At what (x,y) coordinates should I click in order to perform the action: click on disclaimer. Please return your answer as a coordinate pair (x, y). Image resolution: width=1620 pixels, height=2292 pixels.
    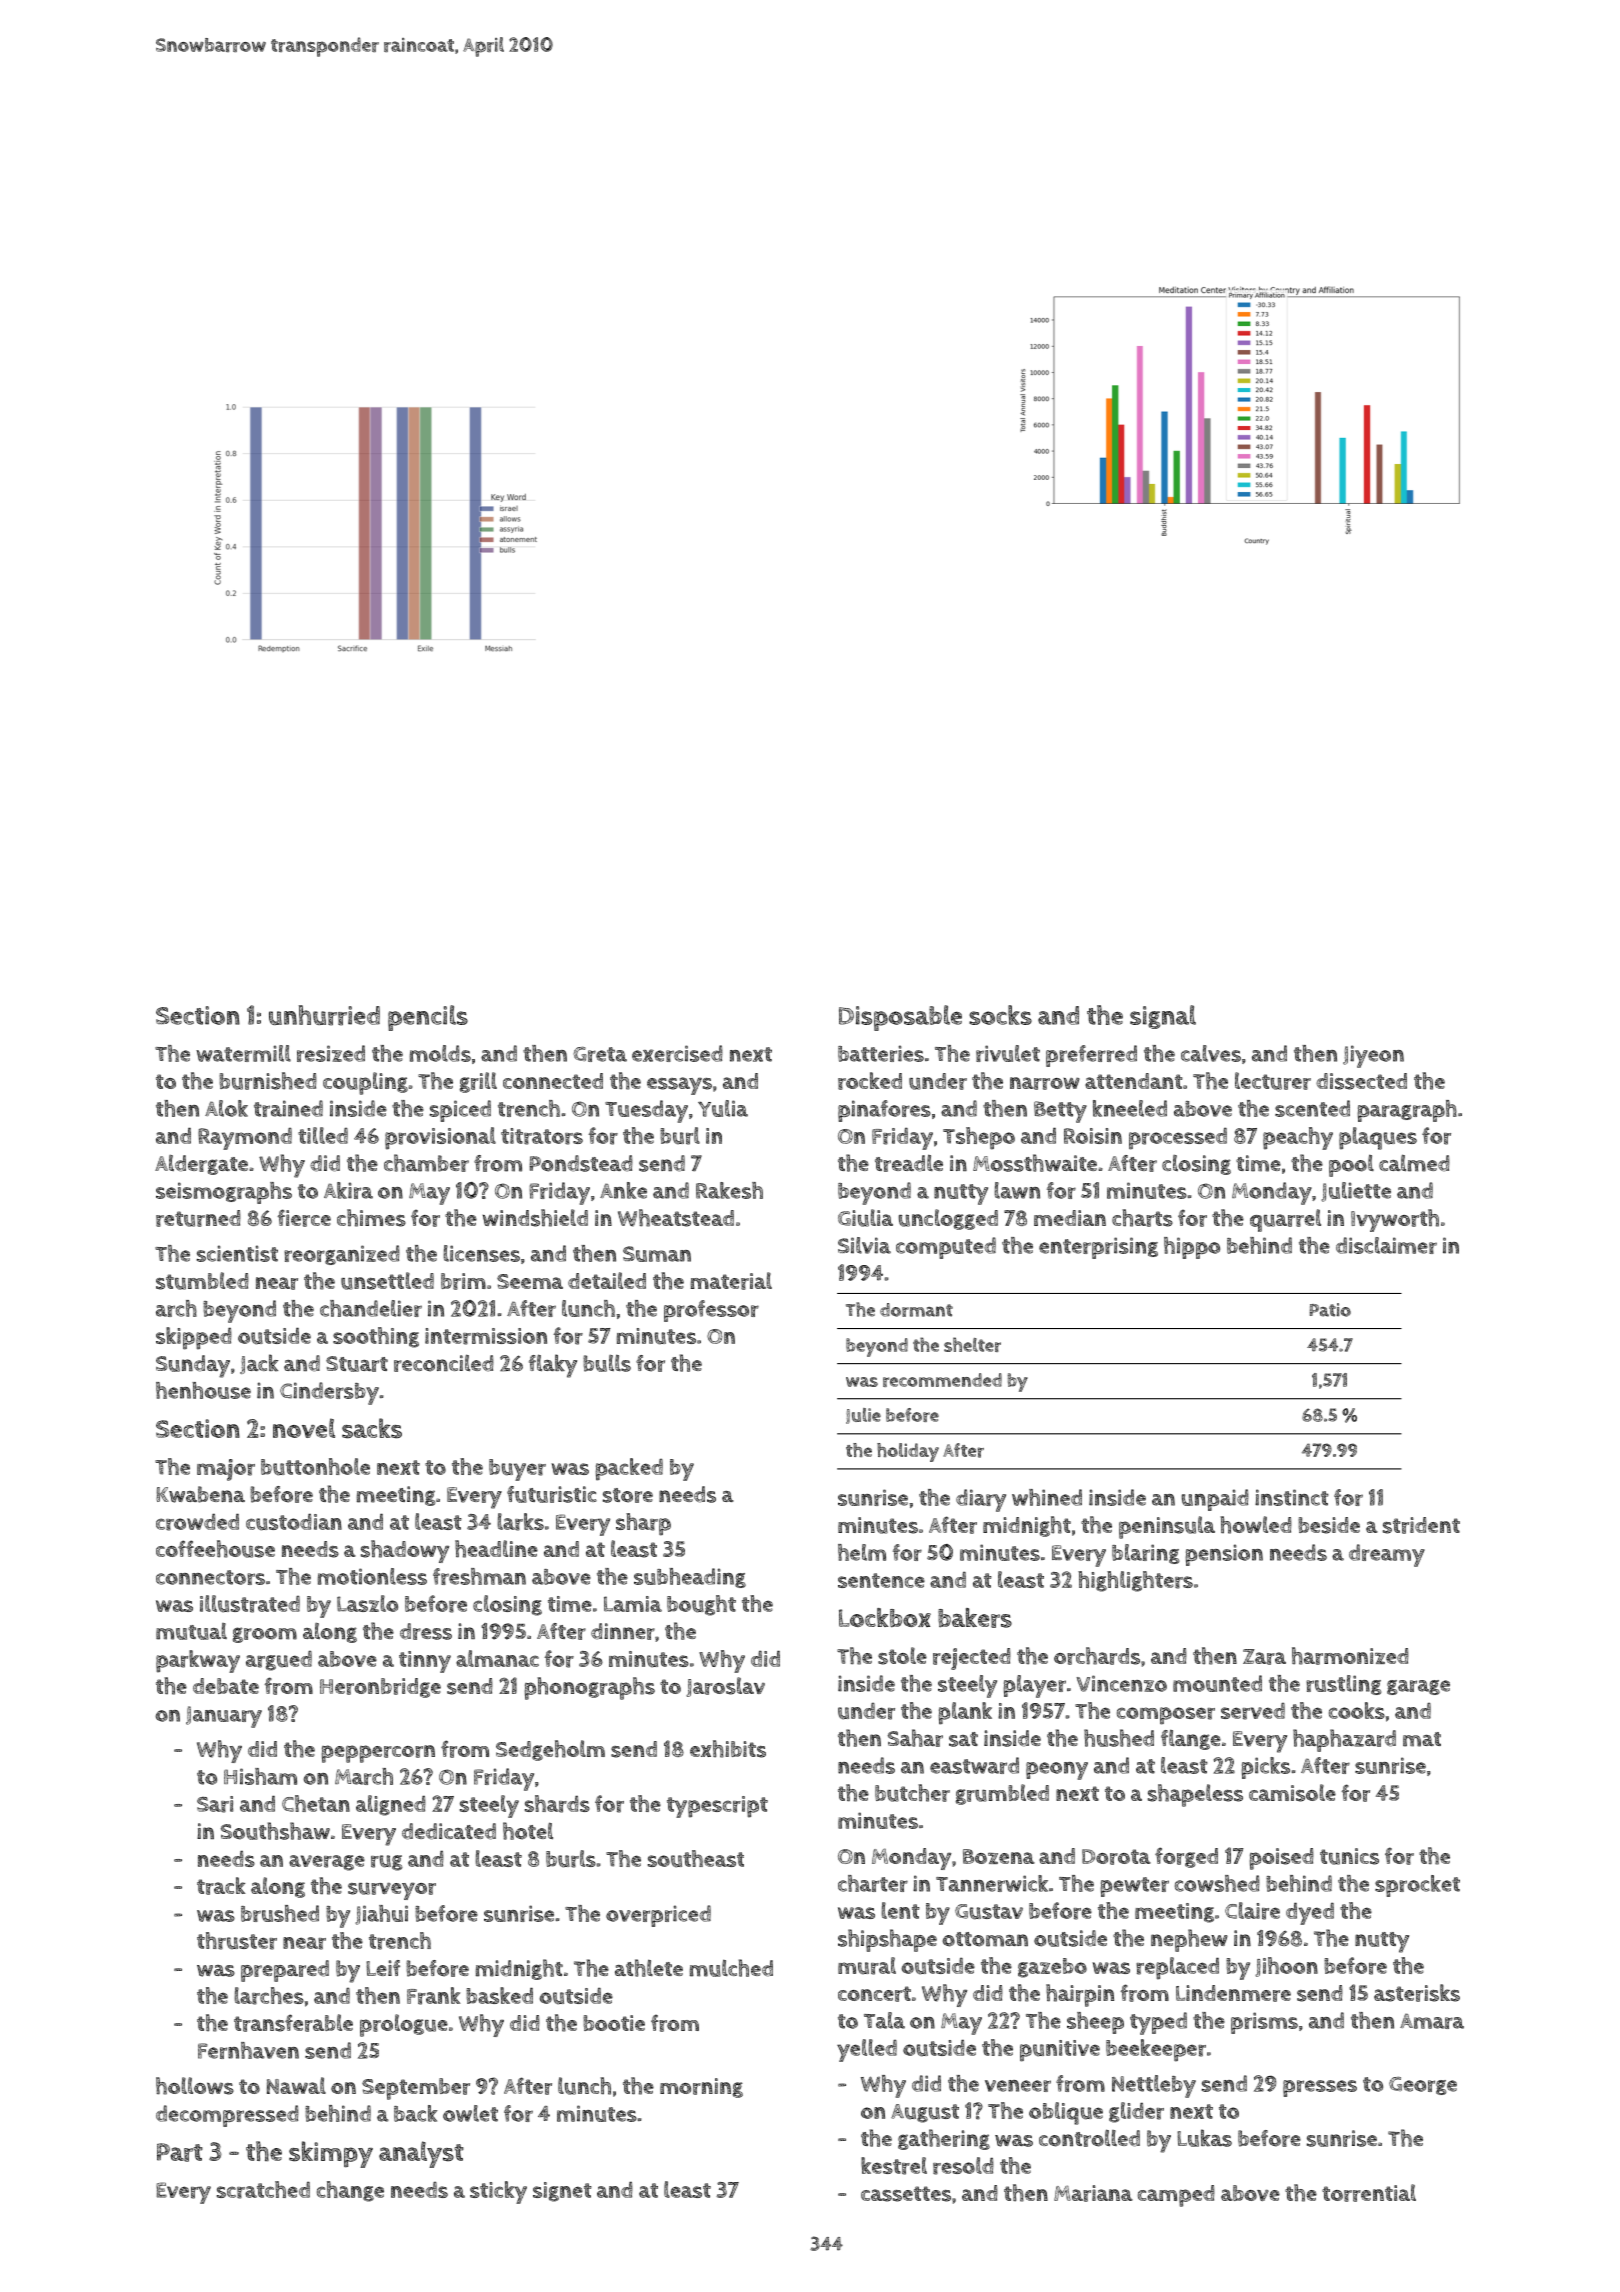
    Looking at the image, I should click on (1386, 1245).
